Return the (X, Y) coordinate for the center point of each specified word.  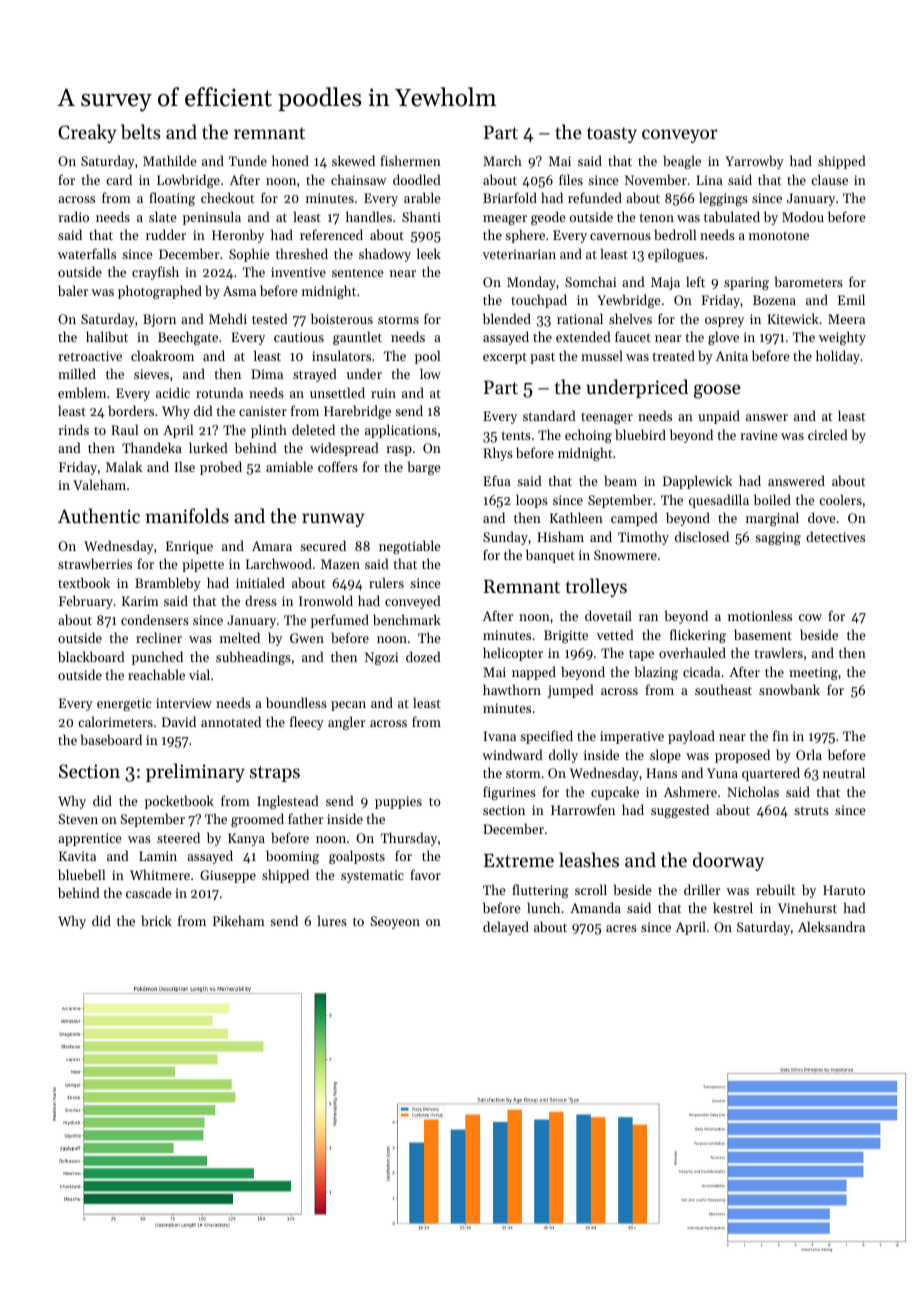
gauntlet (357, 338)
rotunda (219, 392)
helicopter (513, 654)
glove (723, 338)
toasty (612, 135)
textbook (84, 582)
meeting (813, 673)
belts (141, 132)
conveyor (679, 136)
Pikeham (239, 920)
